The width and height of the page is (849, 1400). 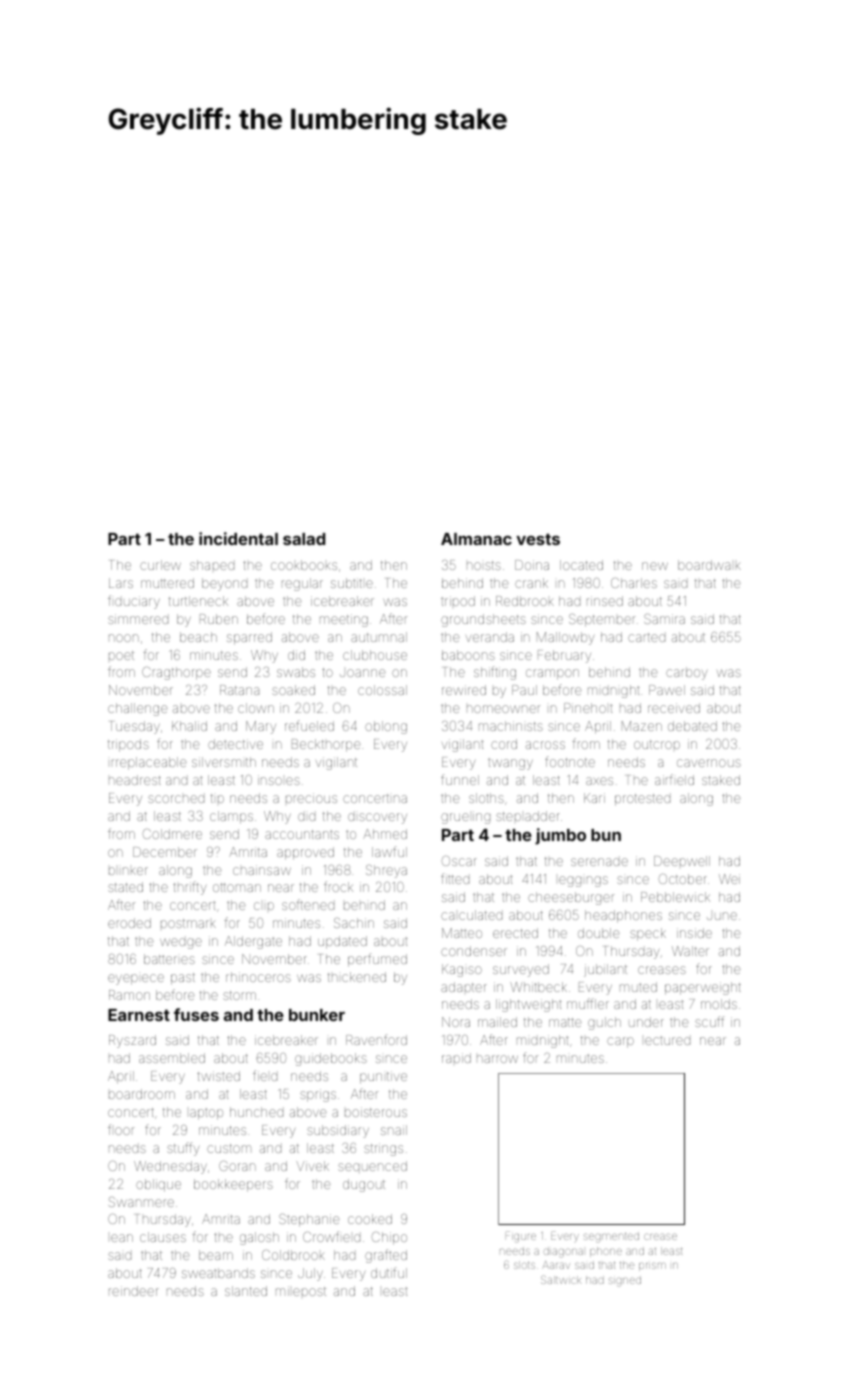 I want to click on prism, so click(x=652, y=1266).
